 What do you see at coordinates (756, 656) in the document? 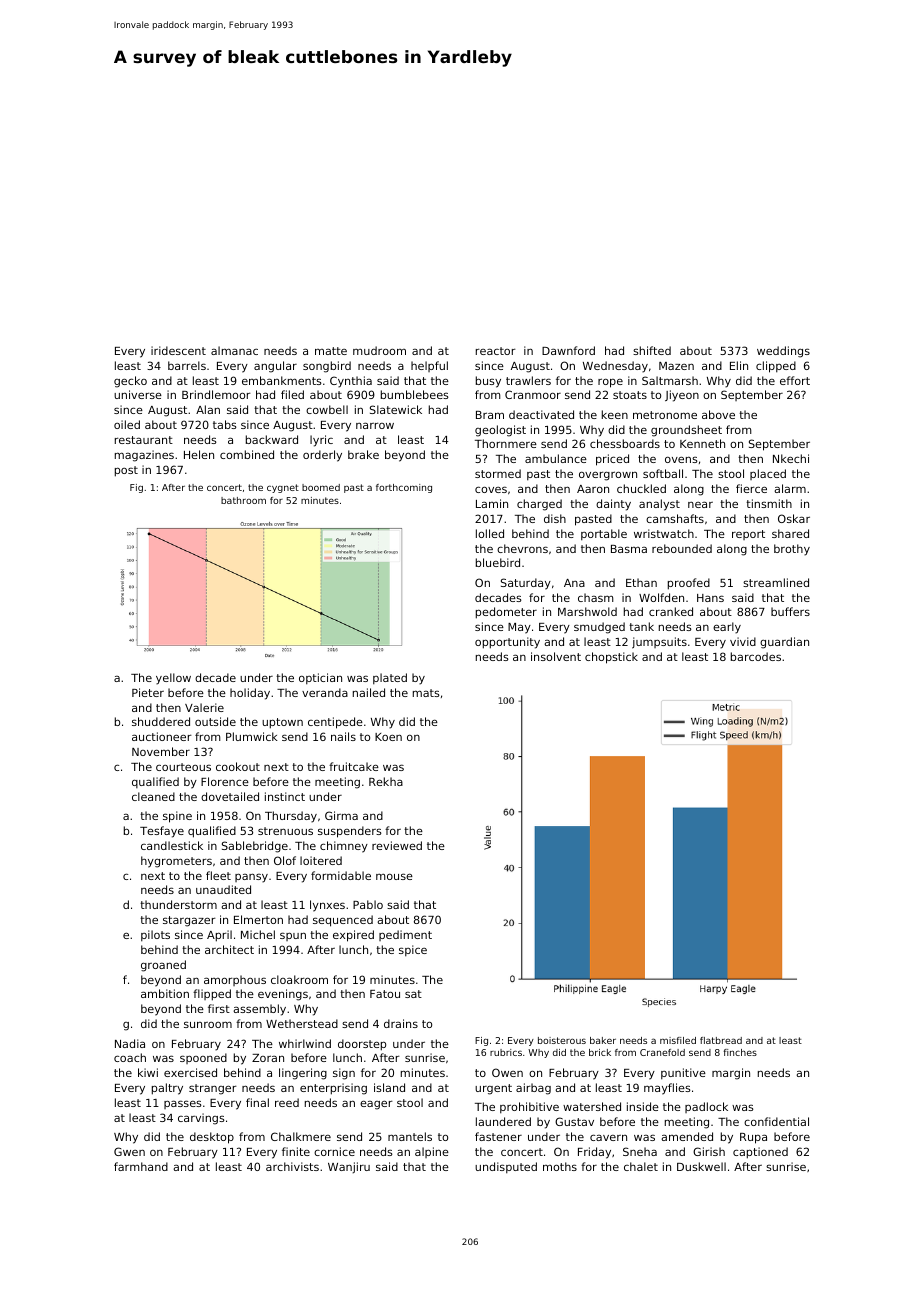
I see `barcodes` at bounding box center [756, 656].
